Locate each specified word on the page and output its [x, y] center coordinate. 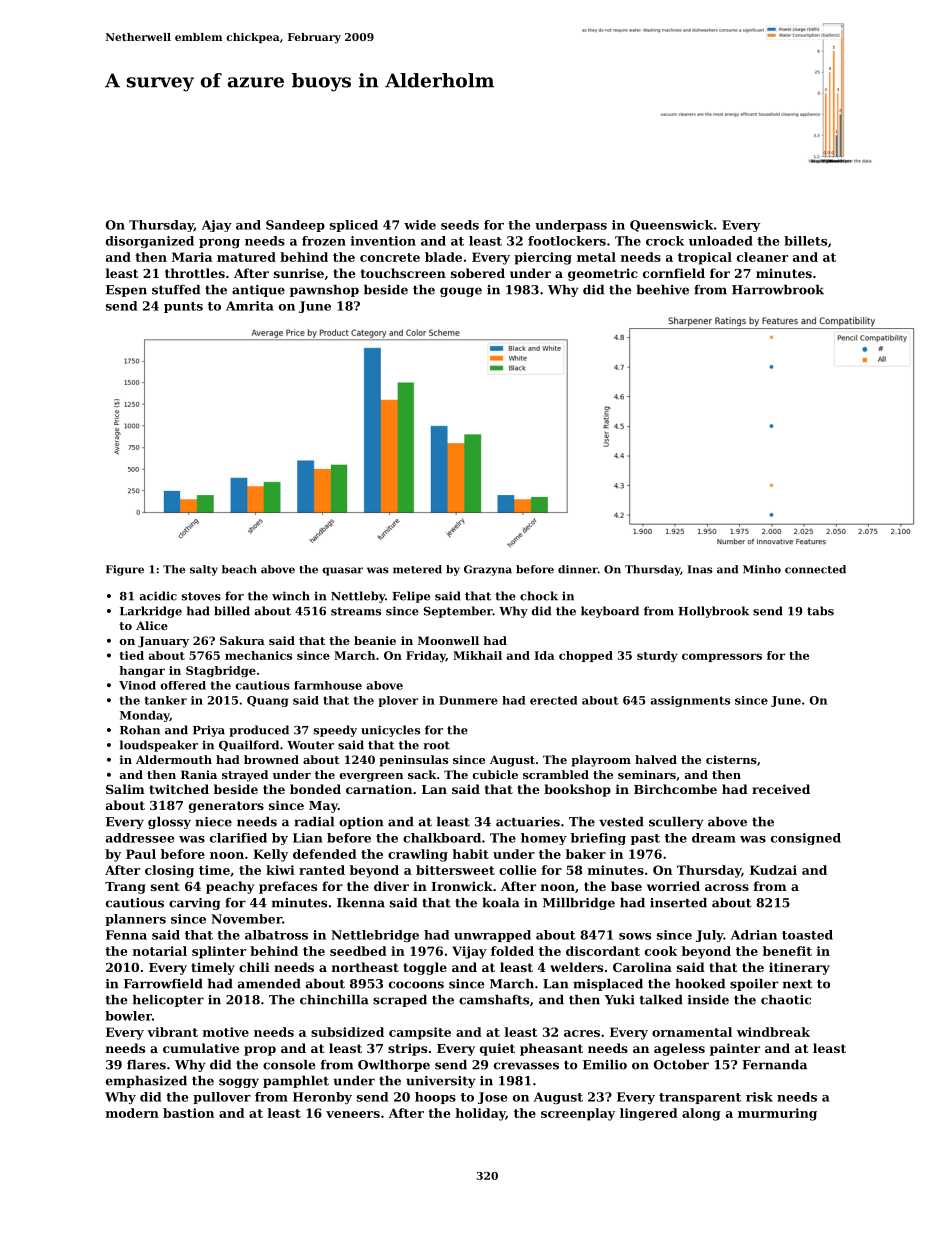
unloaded [721, 241]
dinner [578, 569]
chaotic [786, 1000]
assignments [690, 701]
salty [204, 570]
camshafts [494, 1000]
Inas [700, 569]
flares [146, 1065]
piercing [543, 258]
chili [254, 967]
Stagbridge [221, 672]
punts [183, 307]
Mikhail [477, 655]
